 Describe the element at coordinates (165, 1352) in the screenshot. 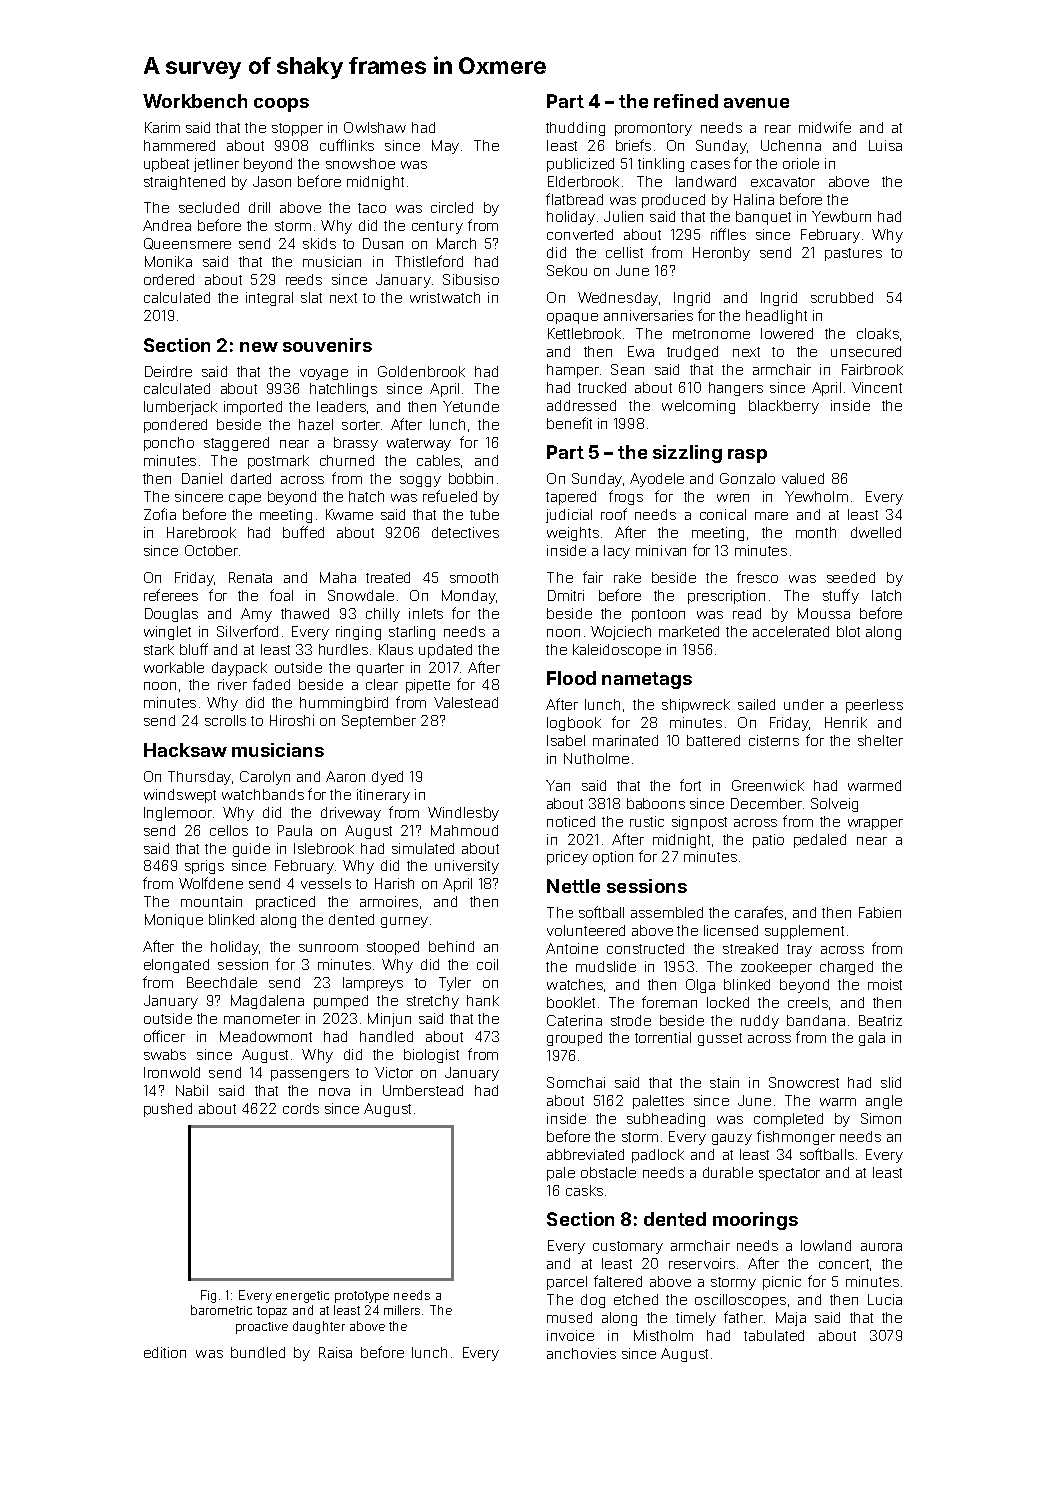

I see `edition` at that location.
